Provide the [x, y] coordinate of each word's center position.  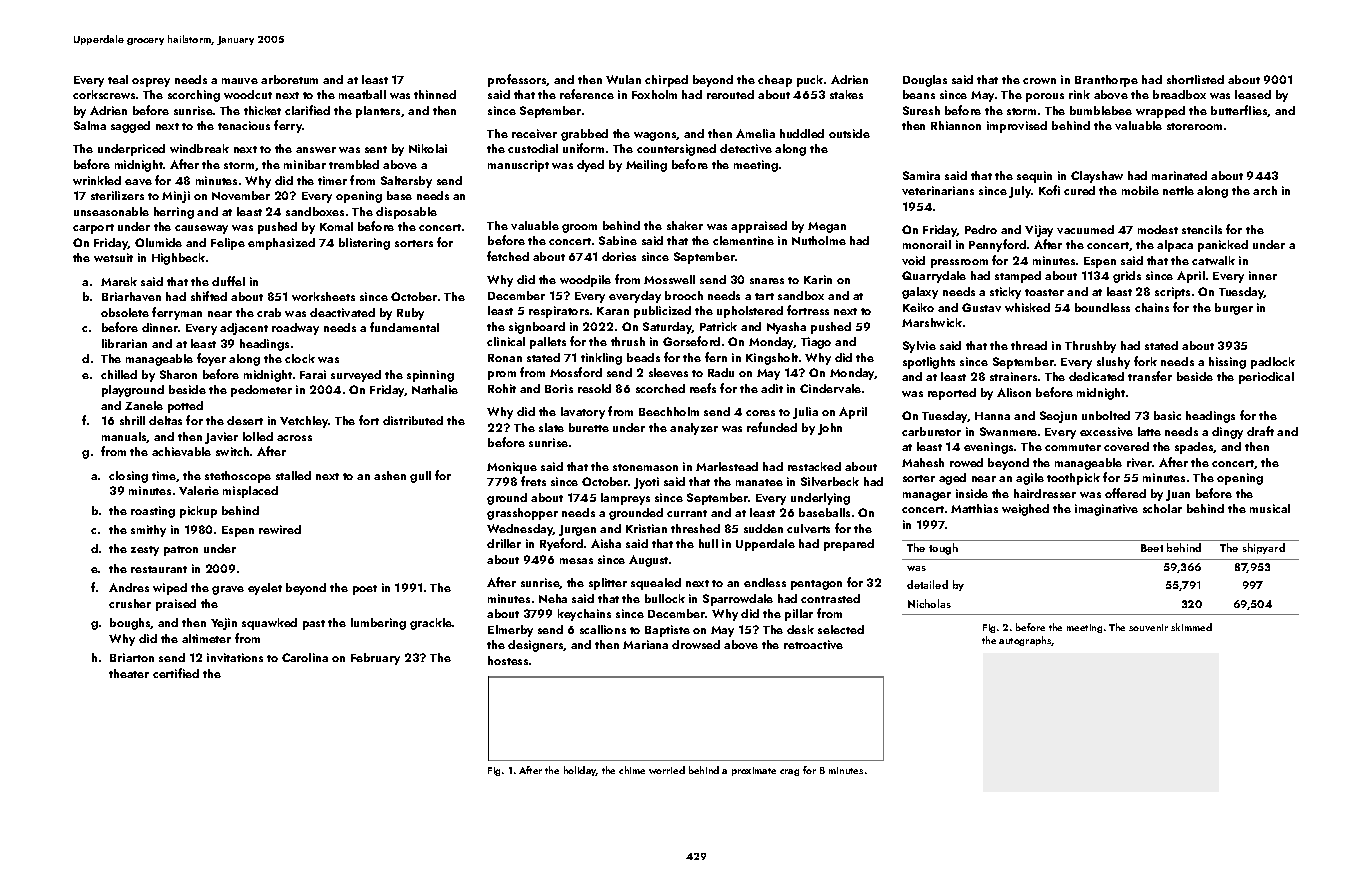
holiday [580, 771]
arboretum [289, 79]
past [314, 625]
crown [1039, 81]
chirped [666, 81]
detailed [927, 584]
